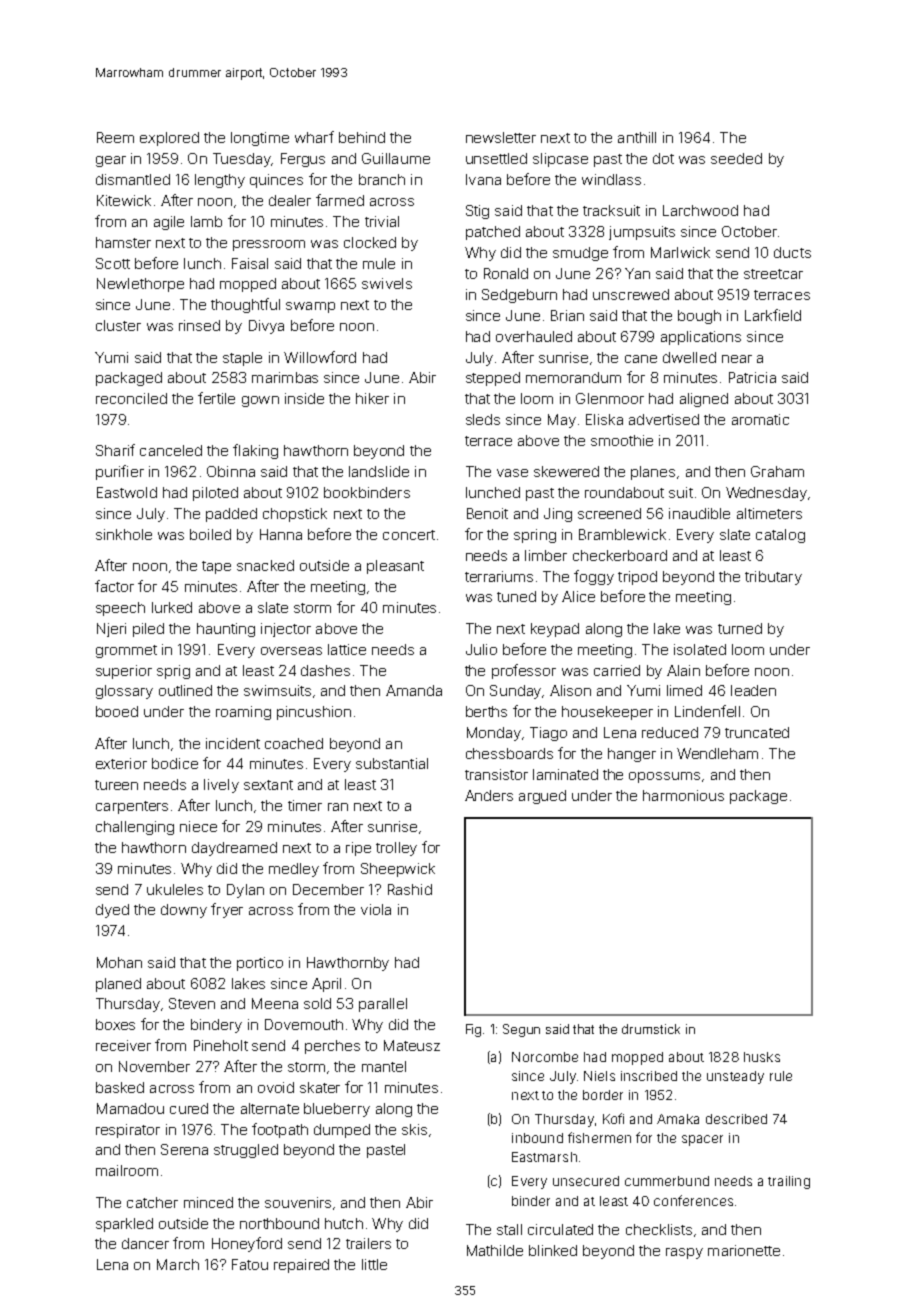 This document has width=908, height=1316. I want to click on Sunday, so click(515, 692).
